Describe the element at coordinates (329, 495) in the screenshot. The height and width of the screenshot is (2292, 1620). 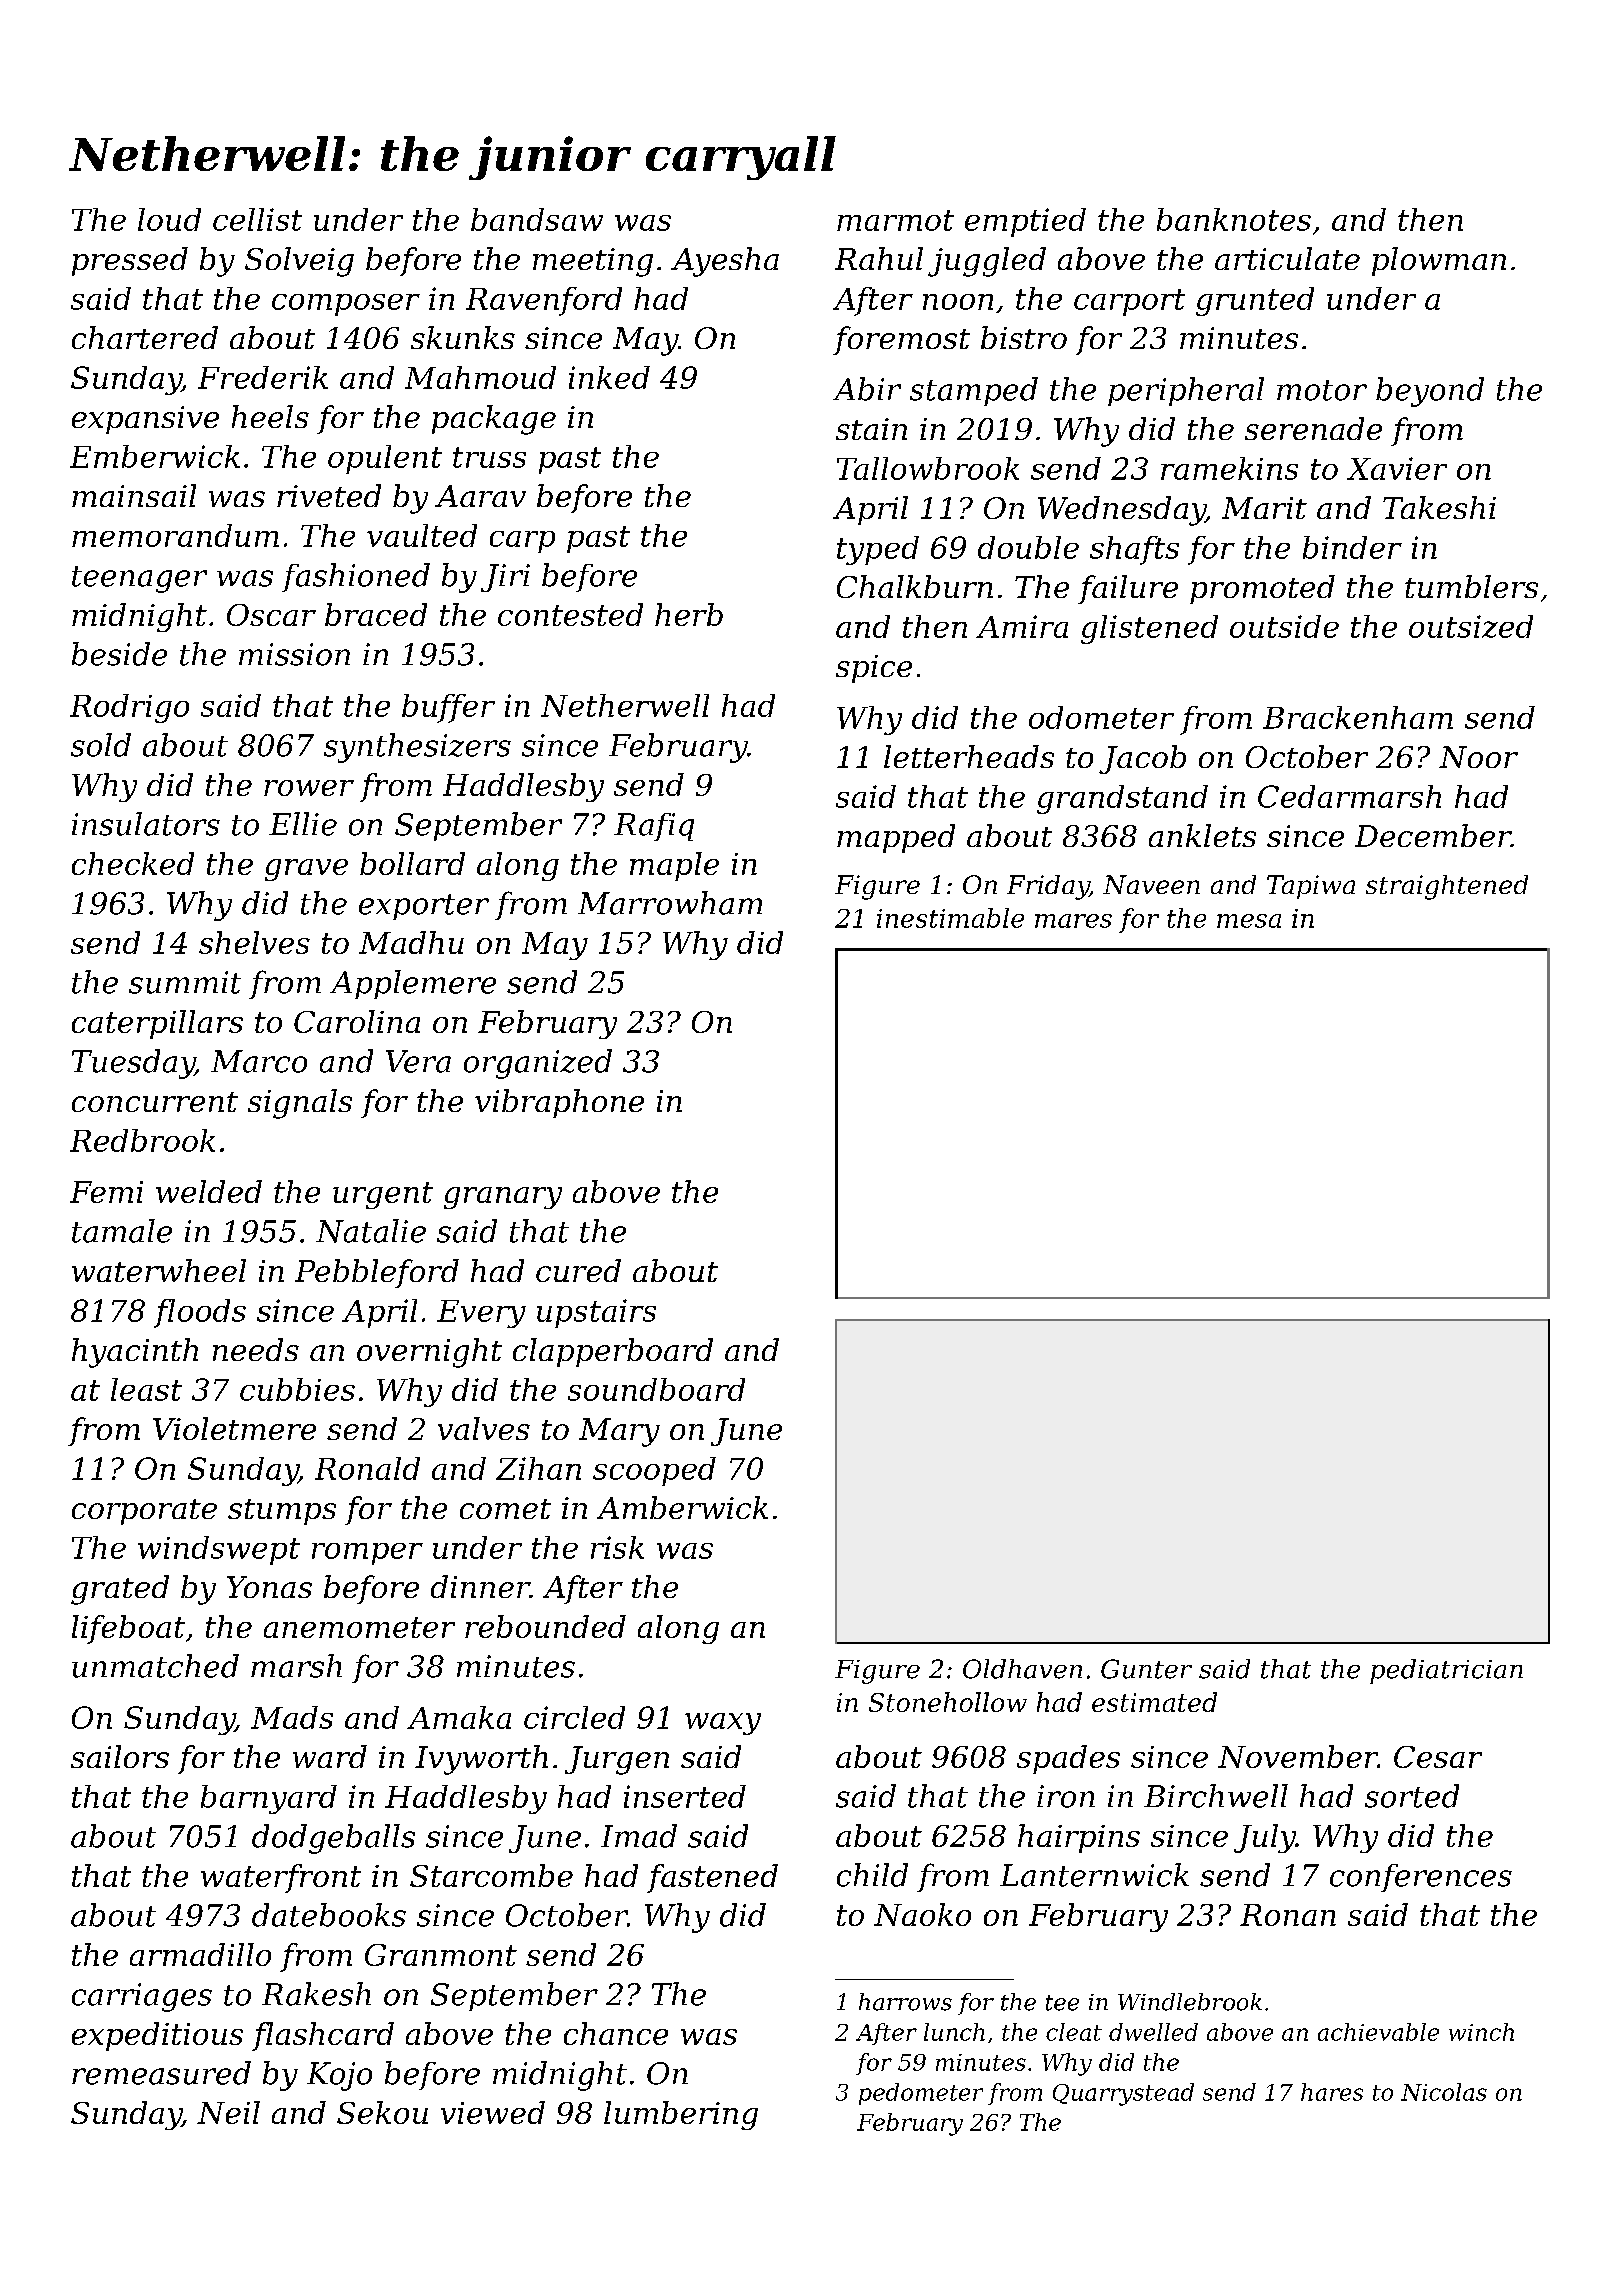
I see `riveted` at that location.
